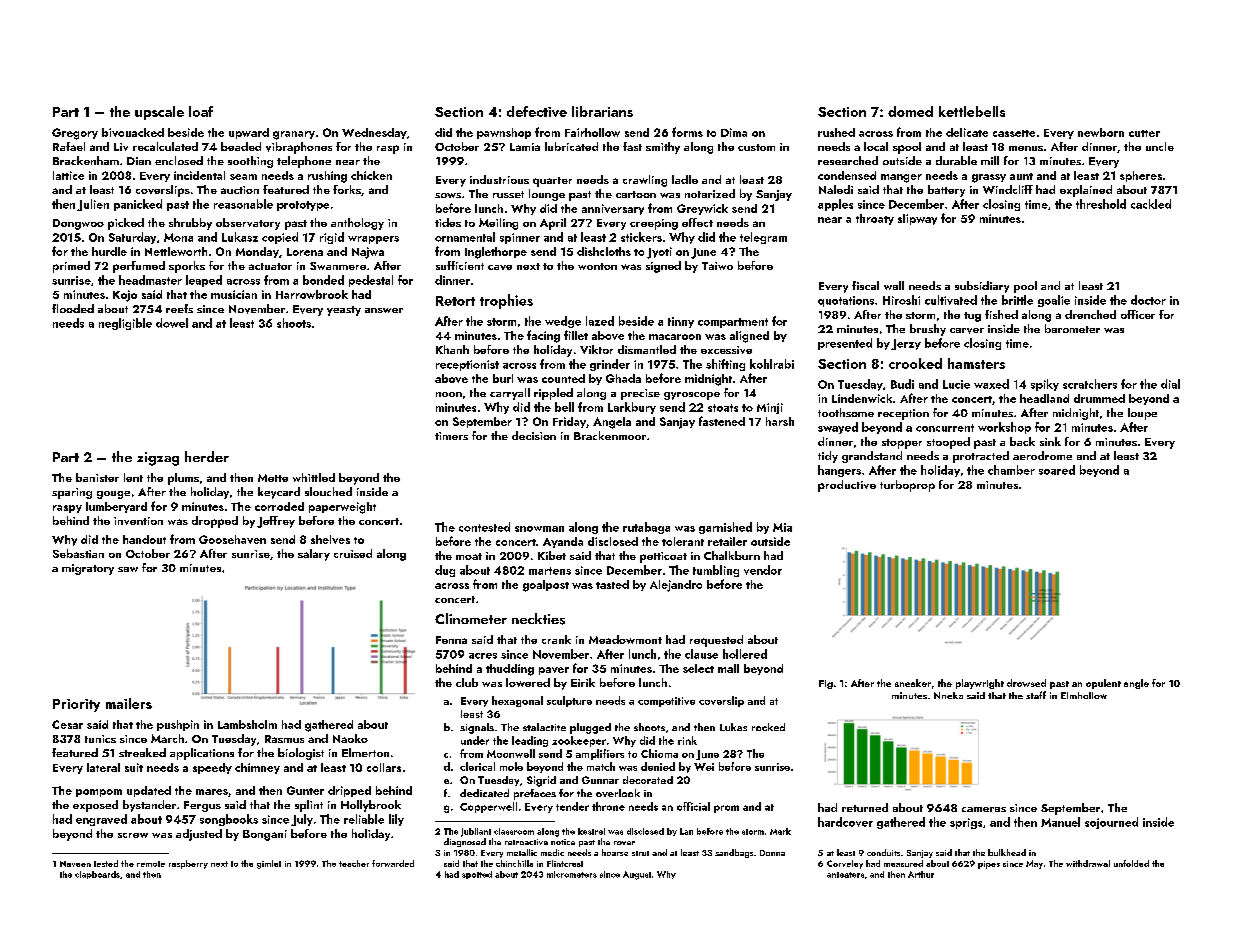  Describe the element at coordinates (734, 132) in the image. I see `Dima` at that location.
